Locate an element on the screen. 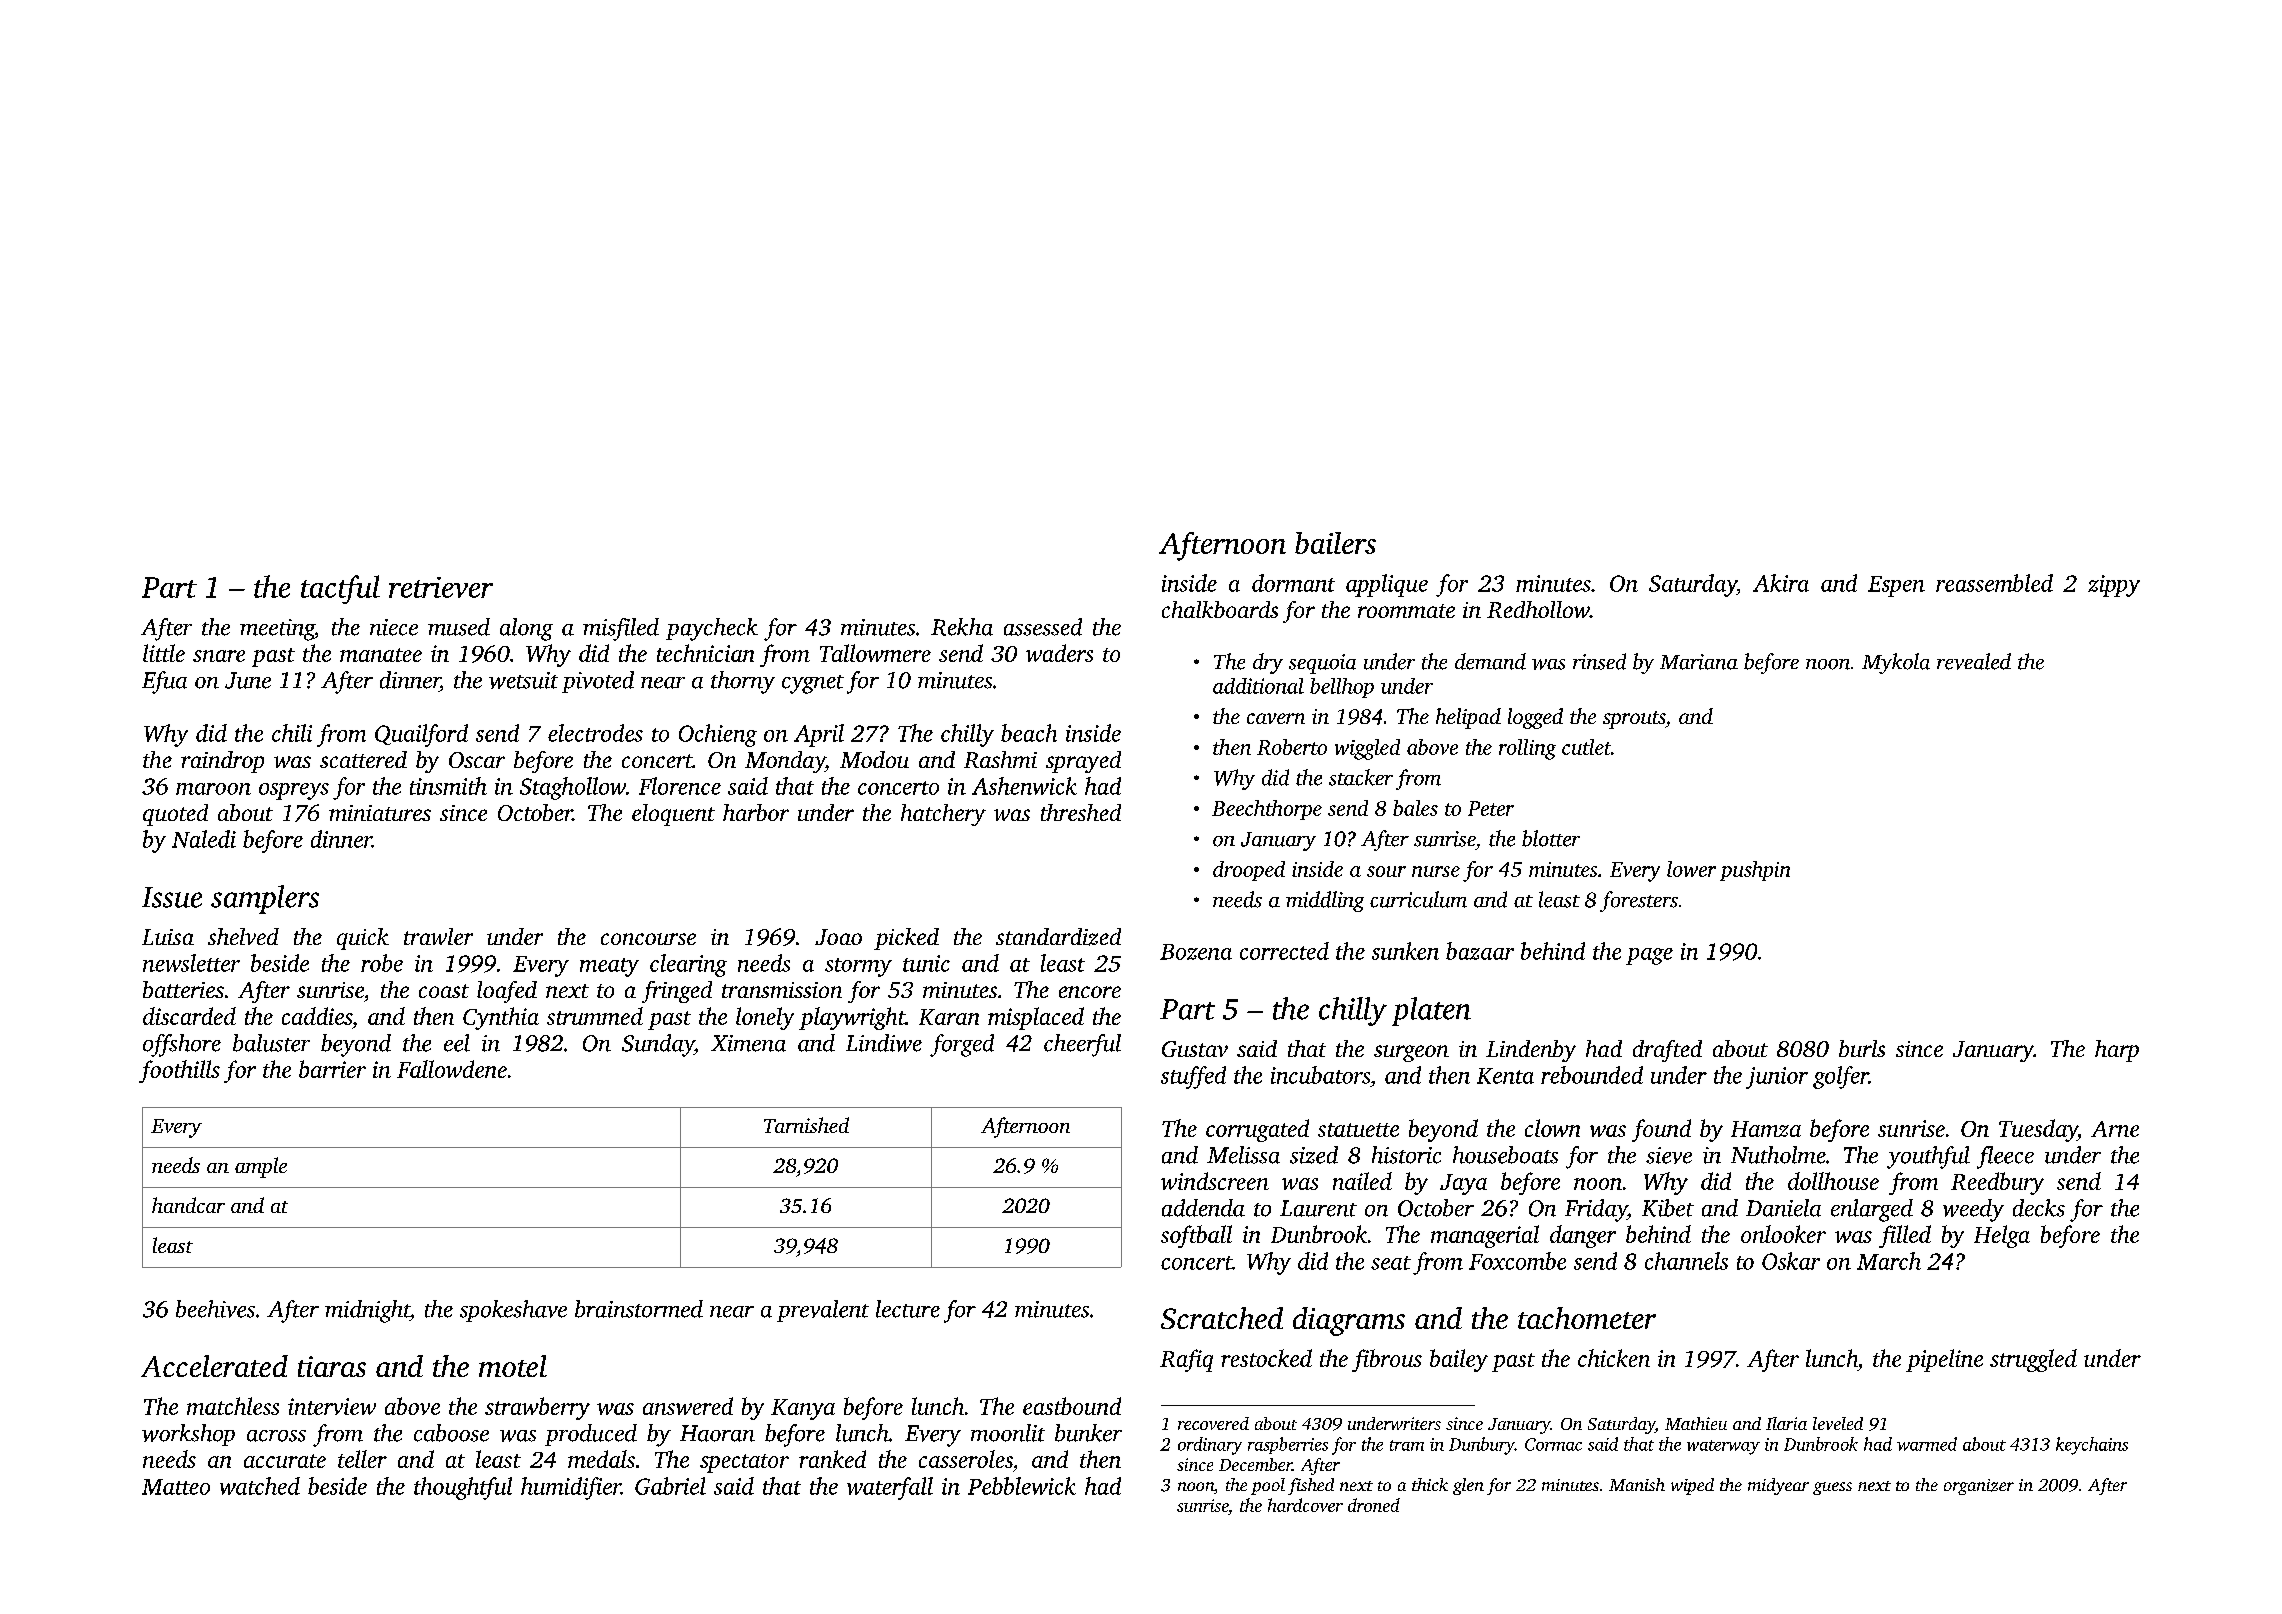 The image size is (2282, 1614). waterfall is located at coordinates (890, 1488).
